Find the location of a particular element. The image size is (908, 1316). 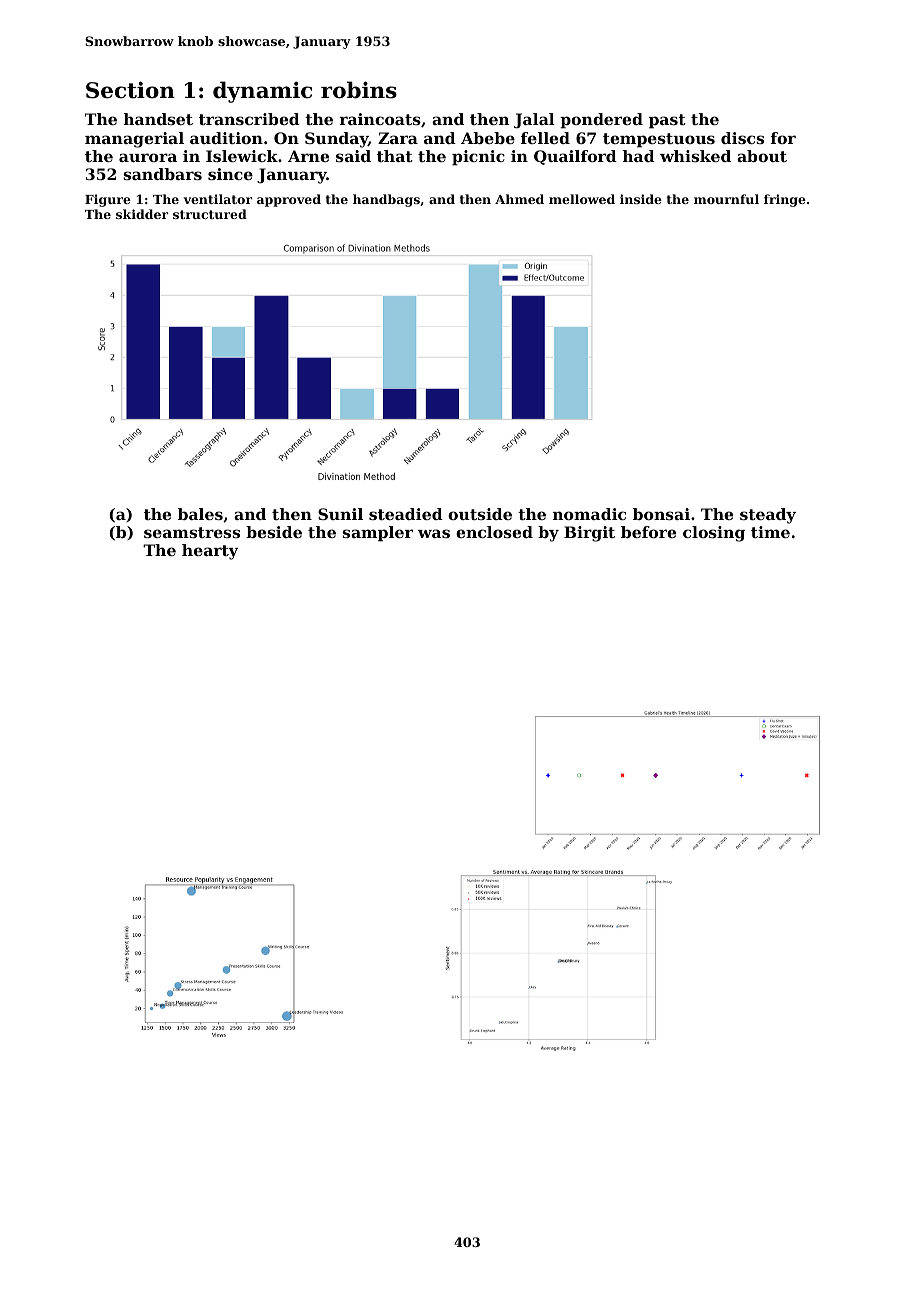

robins is located at coordinates (359, 90).
